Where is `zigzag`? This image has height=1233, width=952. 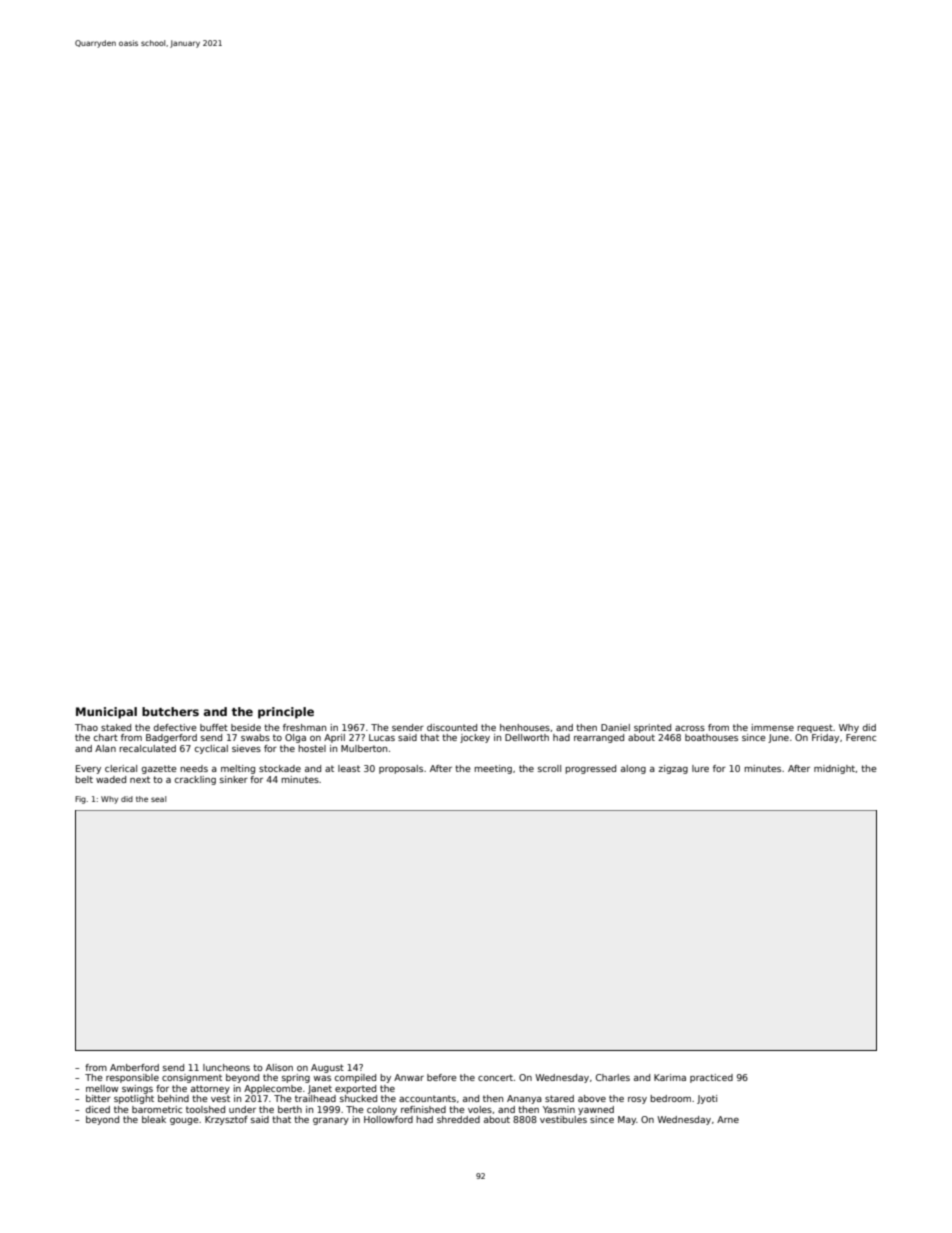 zigzag is located at coordinates (673, 769).
